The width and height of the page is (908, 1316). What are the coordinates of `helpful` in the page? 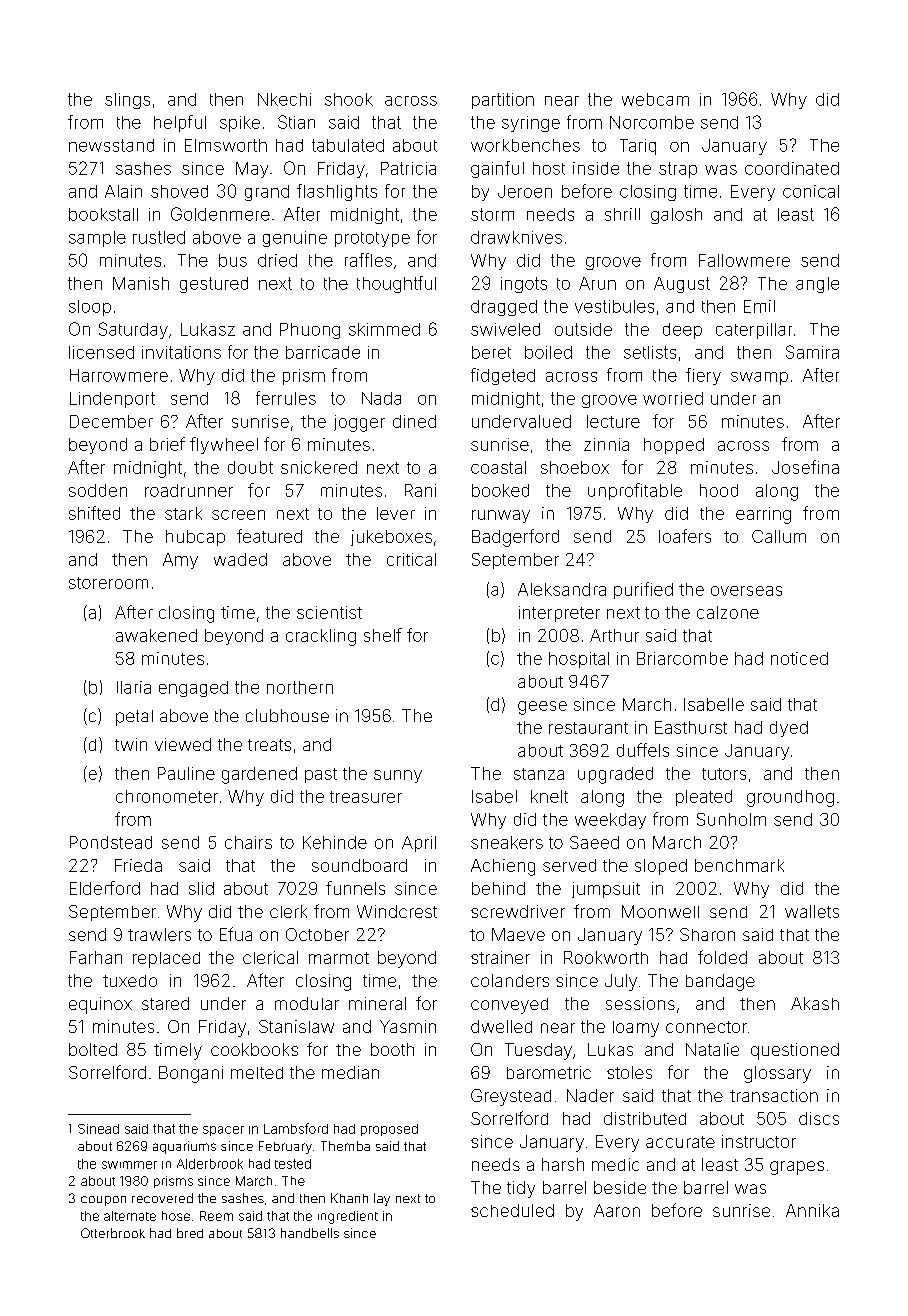 It's located at (180, 123).
